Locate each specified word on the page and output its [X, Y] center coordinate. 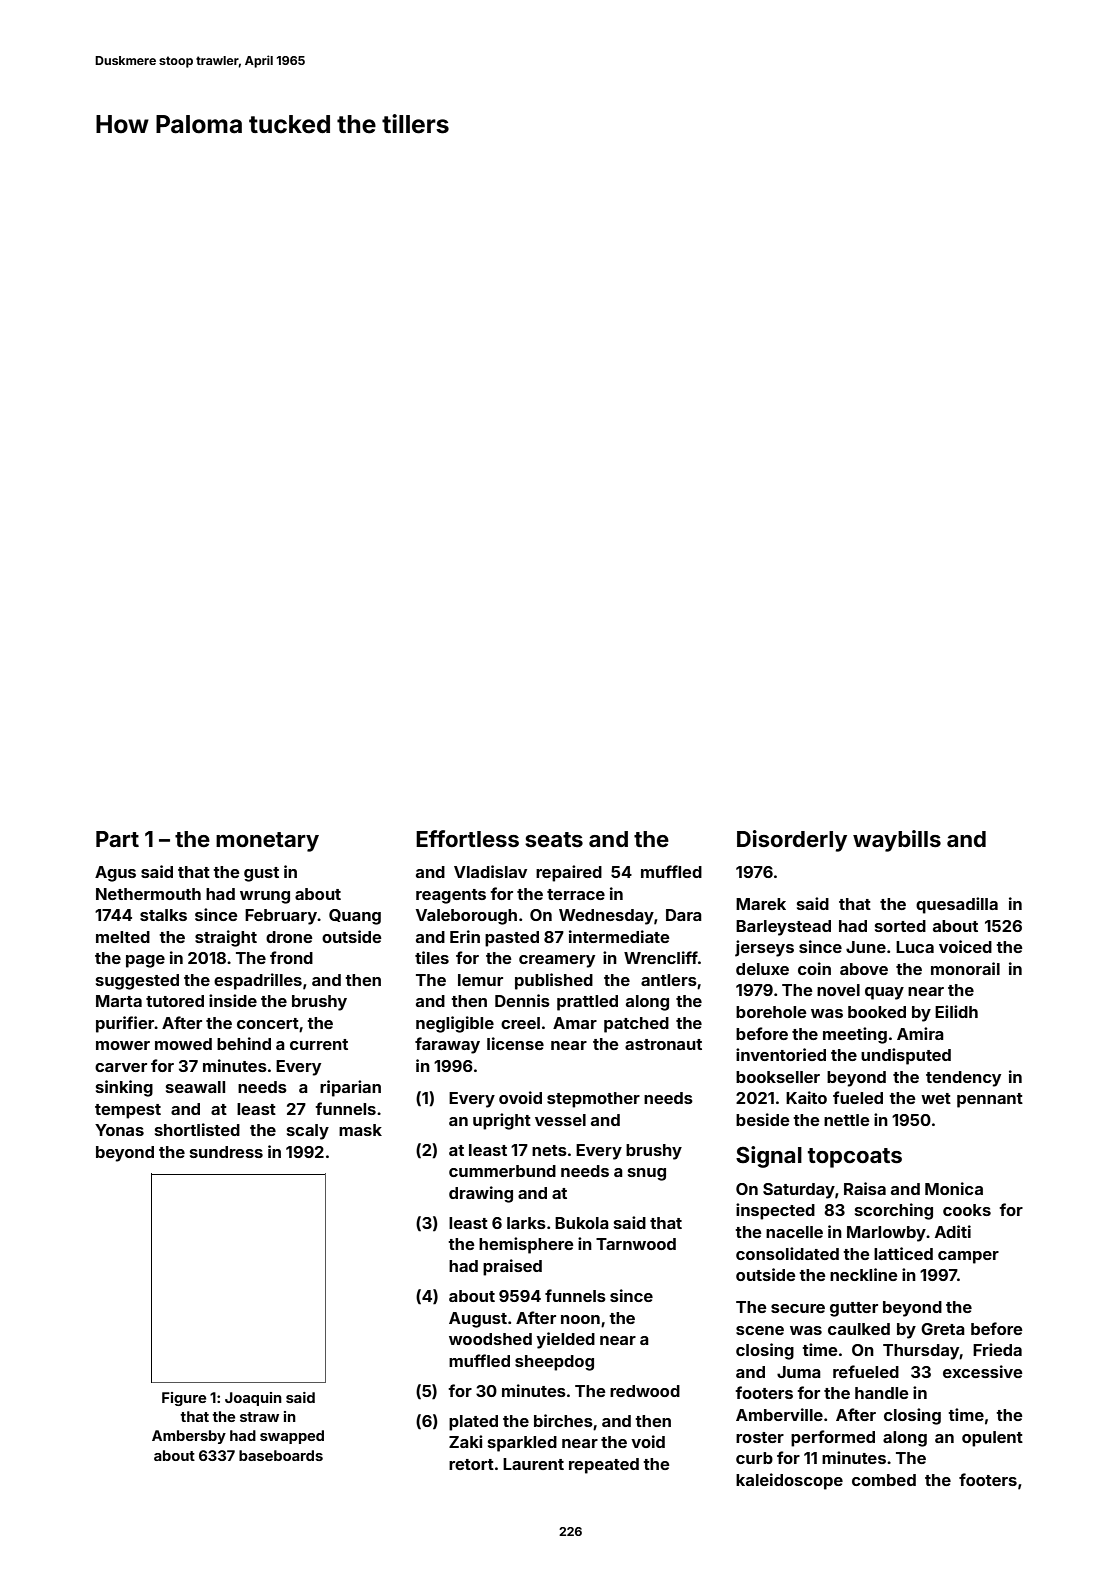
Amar [575, 1023]
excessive [983, 1371]
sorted [900, 926]
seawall [195, 1087]
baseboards [281, 1455]
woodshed [490, 1339]
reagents [451, 896]
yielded [565, 1340]
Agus [115, 874]
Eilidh [956, 1011]
